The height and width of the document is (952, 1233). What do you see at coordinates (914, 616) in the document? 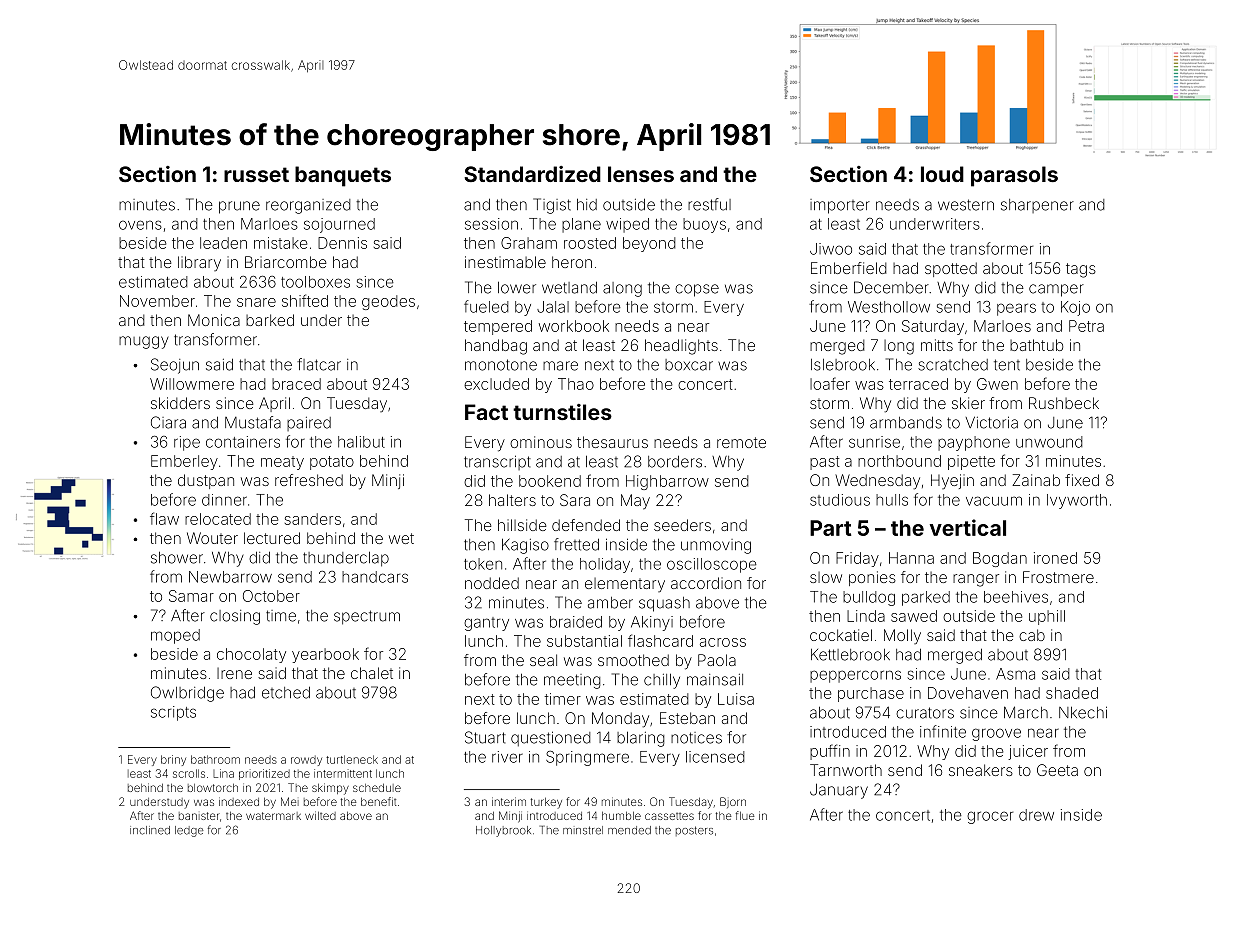
I see `sawed` at bounding box center [914, 616].
